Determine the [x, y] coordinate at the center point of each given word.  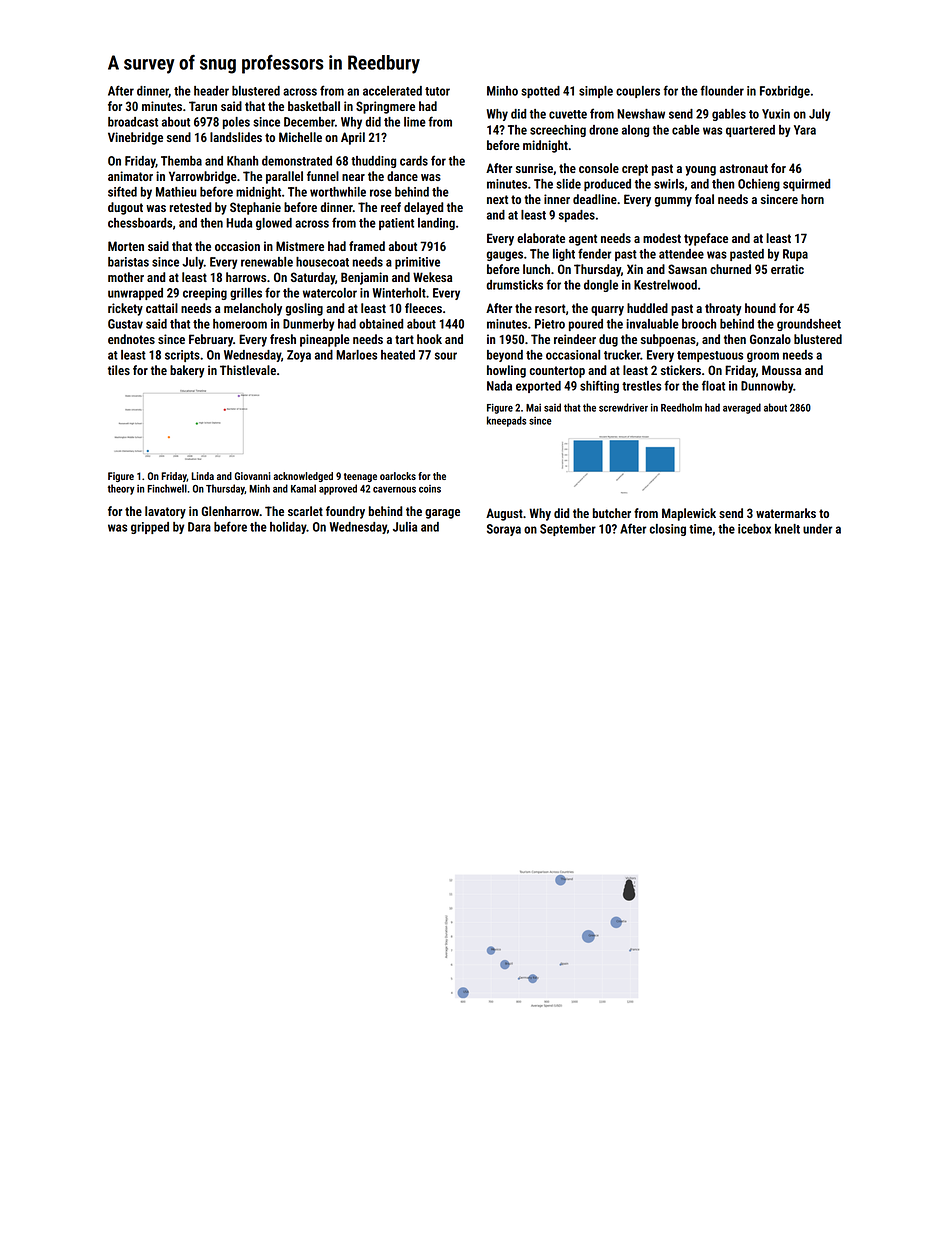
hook [429, 339]
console [599, 168]
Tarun [203, 106]
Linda [202, 476]
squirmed [807, 185]
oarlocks [398, 476]
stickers [681, 370]
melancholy [253, 309]
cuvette [568, 114]
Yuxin [776, 114]
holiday [288, 528]
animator [130, 176]
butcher [612, 513]
